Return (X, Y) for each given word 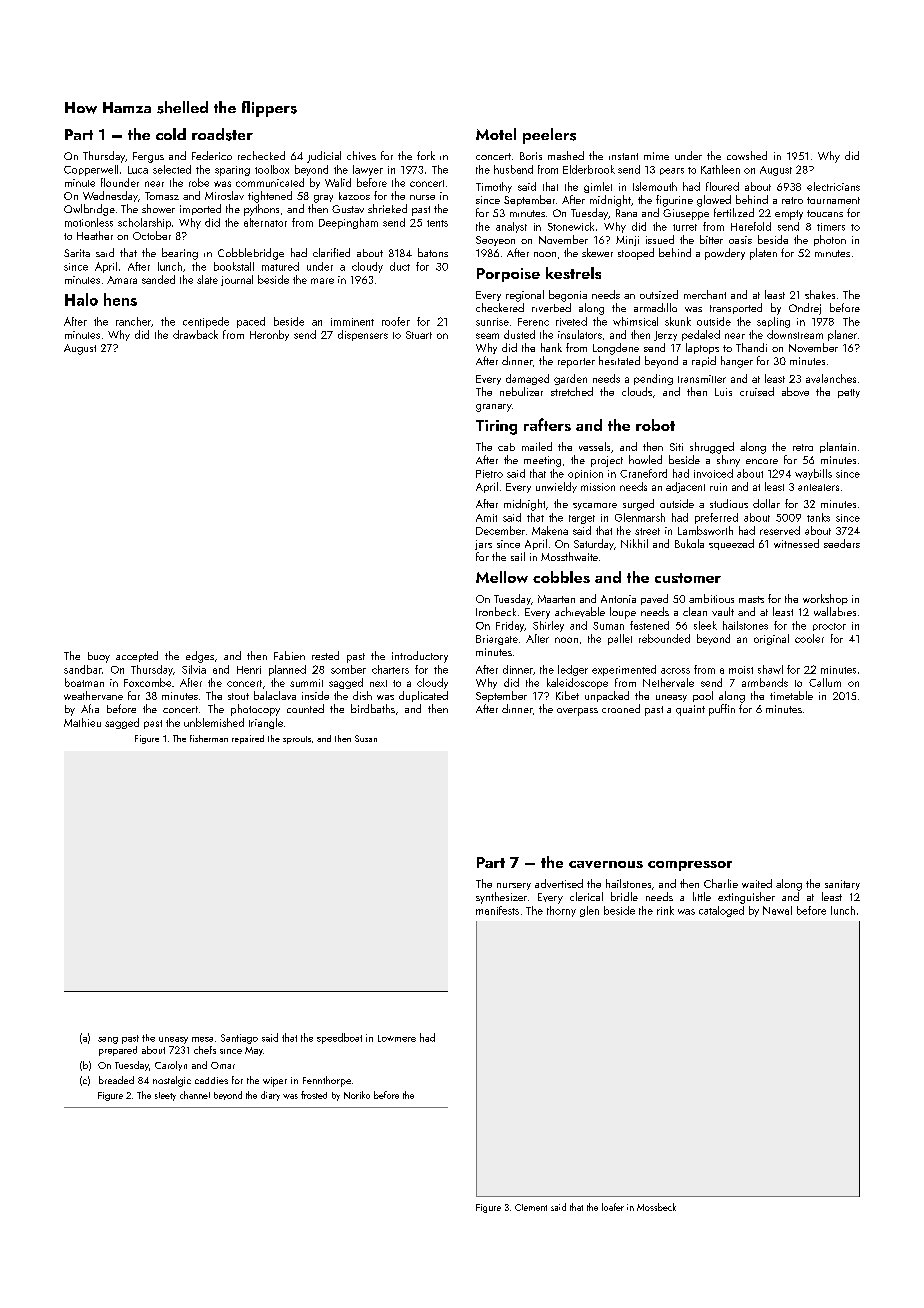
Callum (825, 682)
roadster (222, 134)
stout (238, 696)
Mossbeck (656, 1207)
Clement (531, 1207)
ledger (573, 670)
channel (195, 1095)
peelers (549, 136)
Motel (496, 134)
